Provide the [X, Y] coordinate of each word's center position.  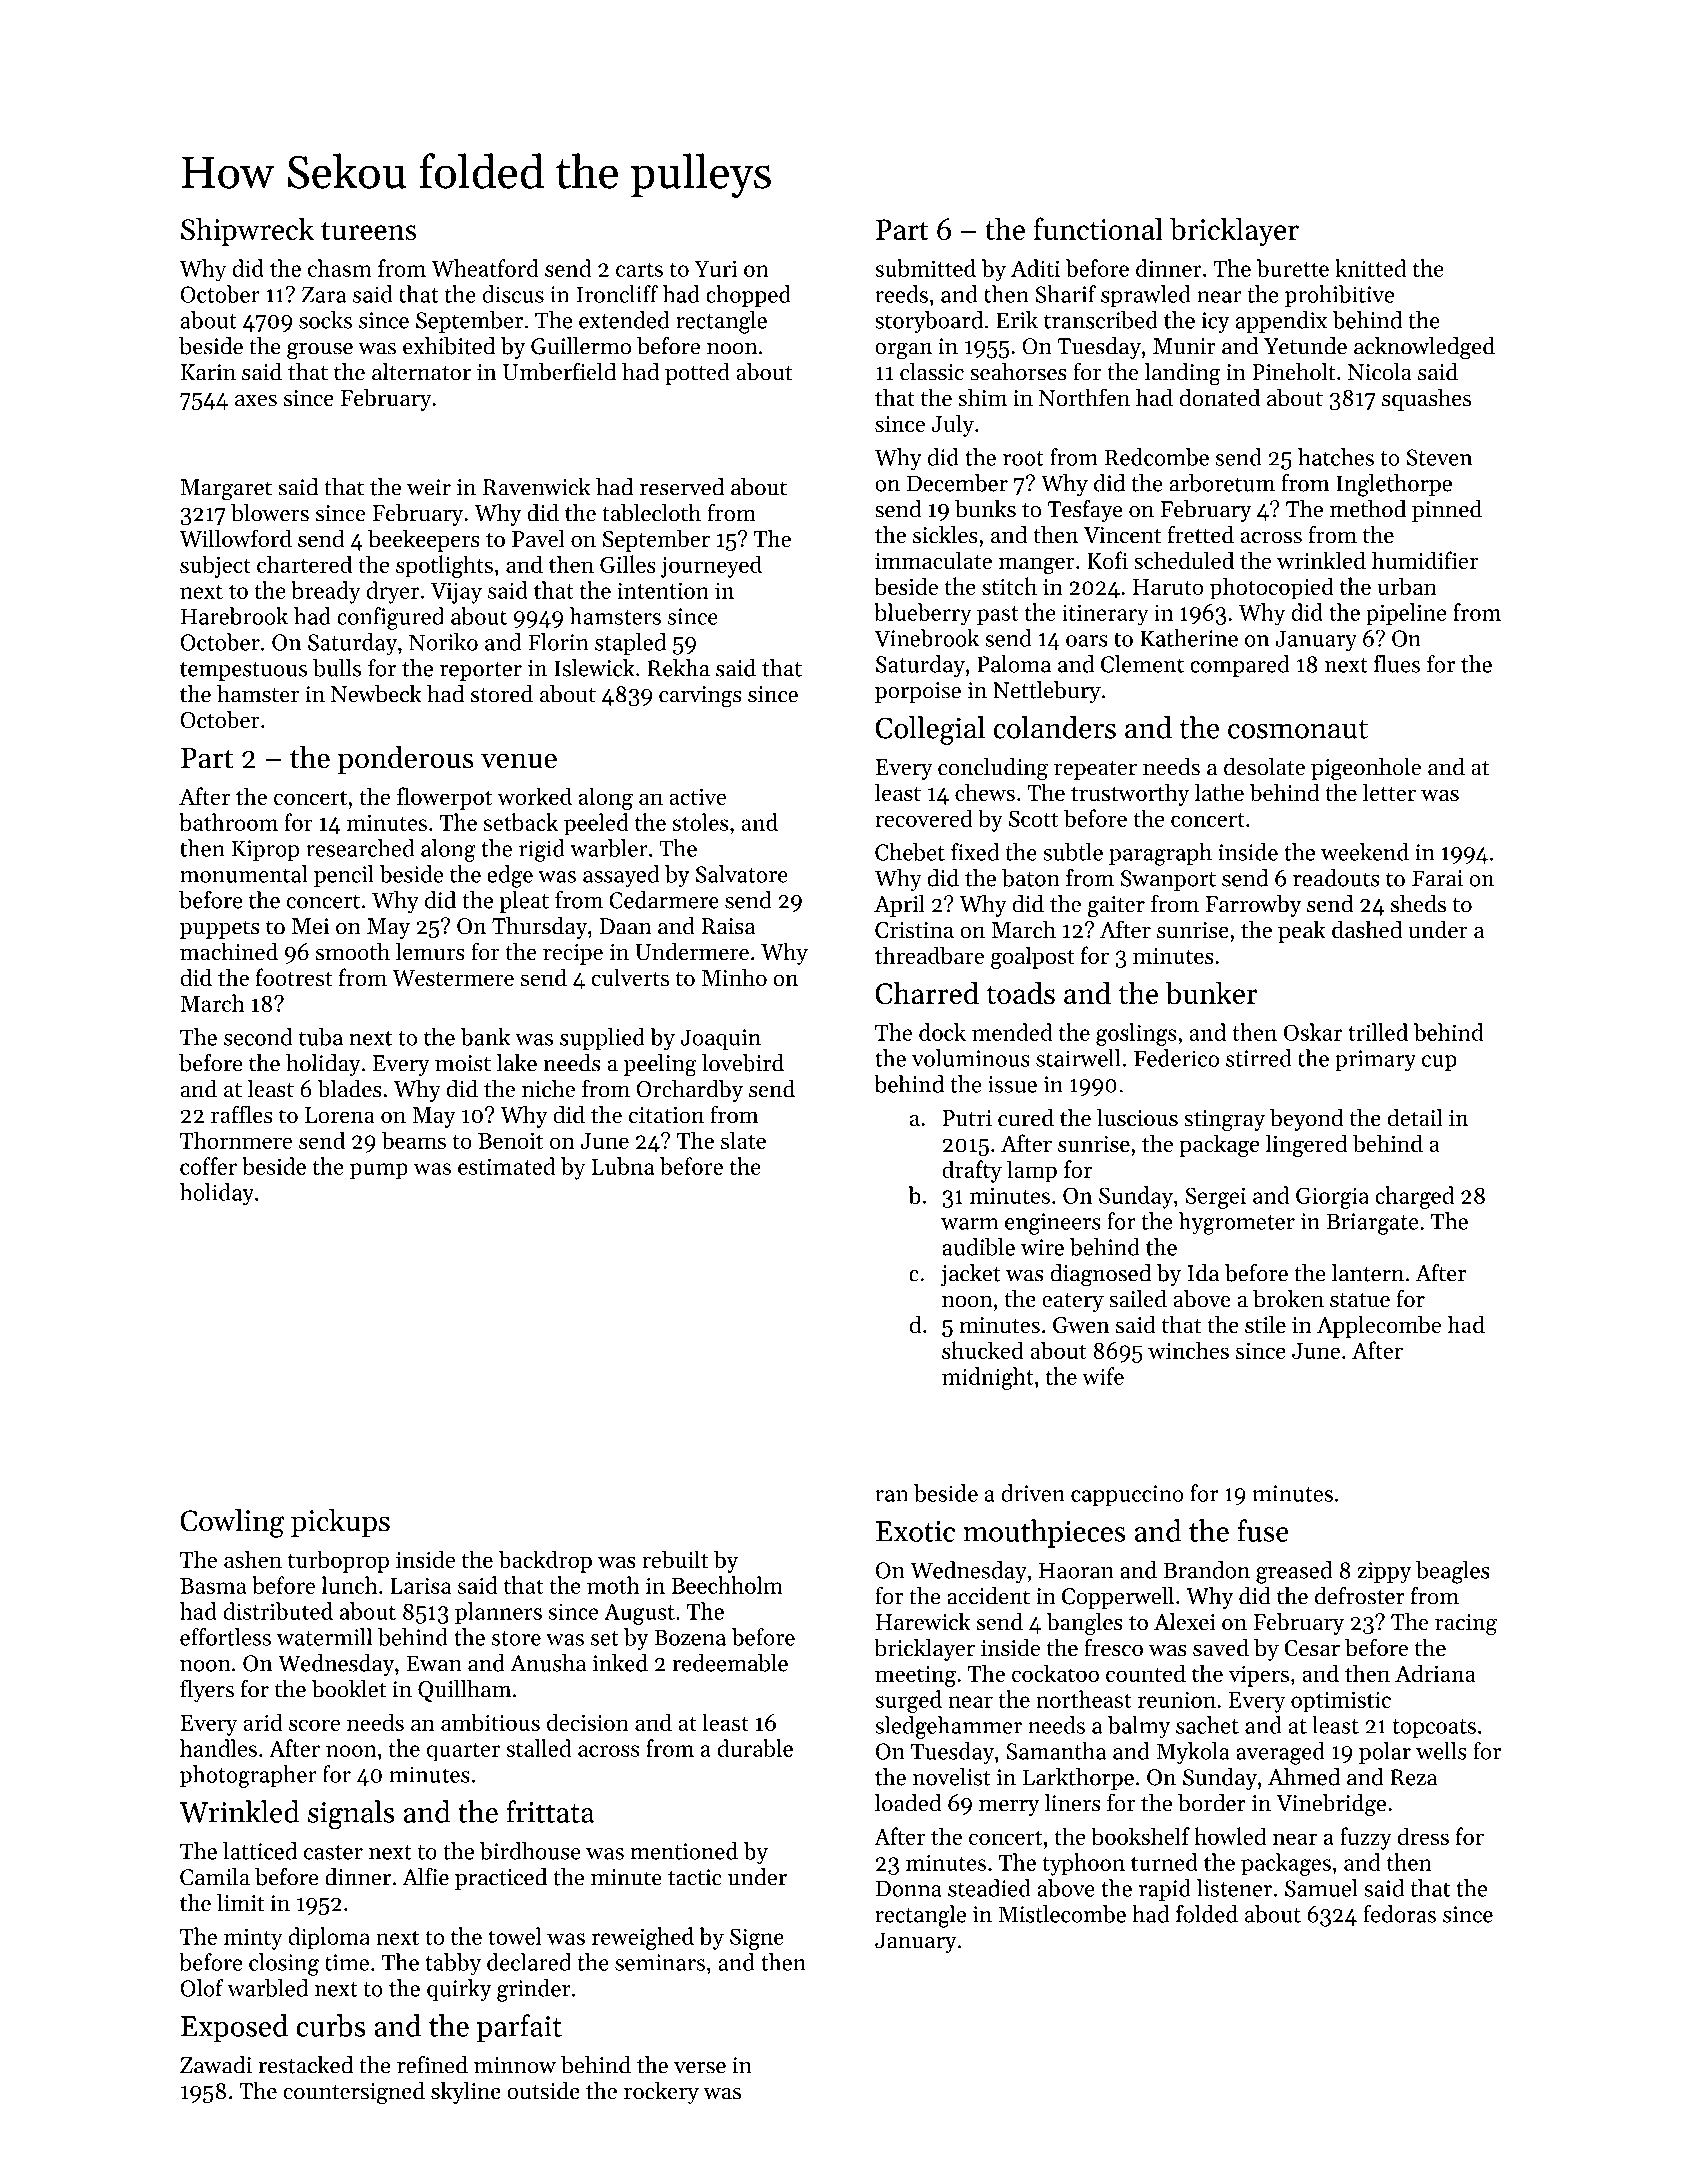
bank [485, 1037]
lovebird [743, 1063]
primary [1375, 1061]
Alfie [425, 1877]
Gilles [628, 564]
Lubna [622, 1166]
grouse [320, 351]
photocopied [1272, 588]
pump [379, 1171]
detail [1415, 1118]
